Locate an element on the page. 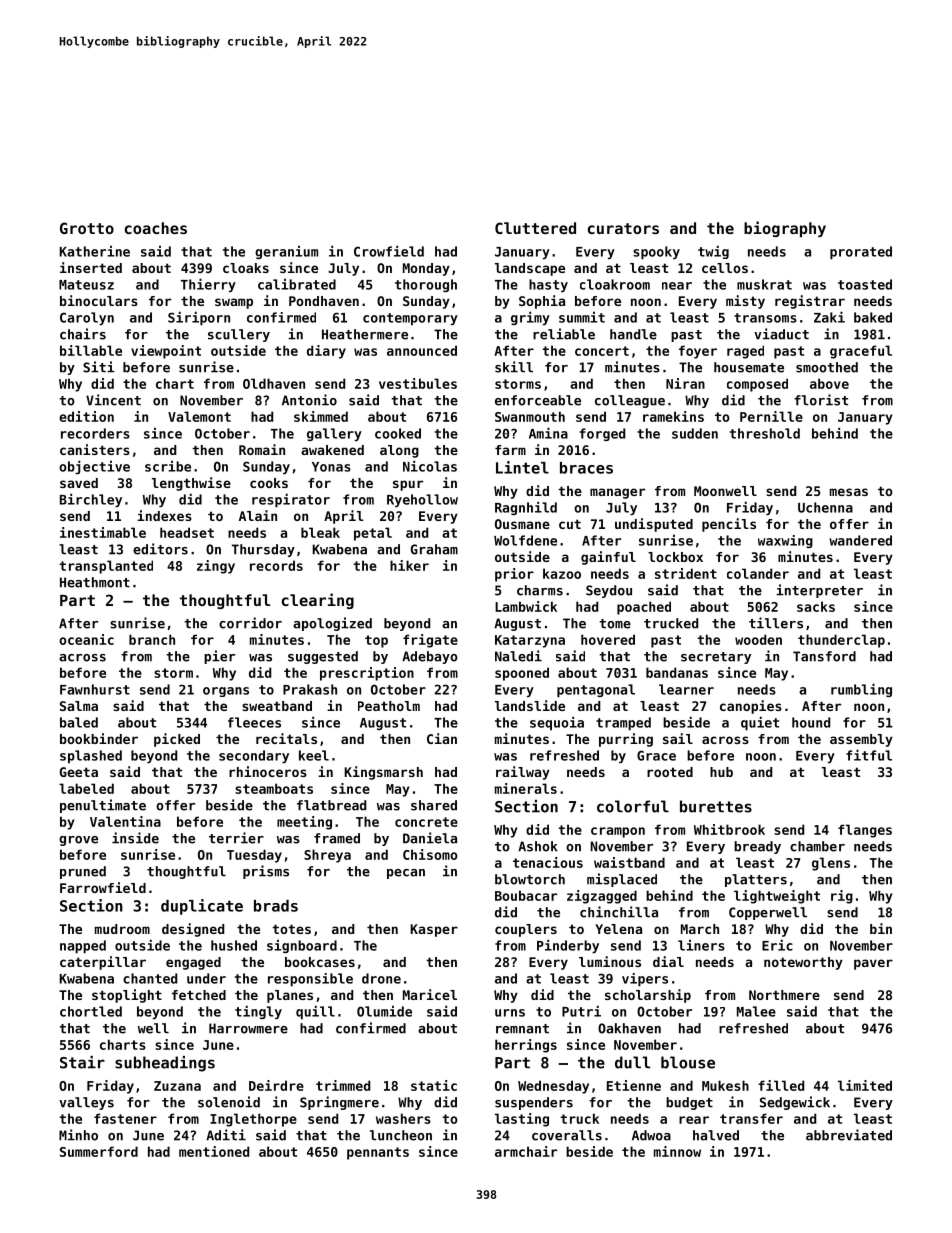 The height and width of the document is (1233, 952). pencils is located at coordinates (729, 525).
